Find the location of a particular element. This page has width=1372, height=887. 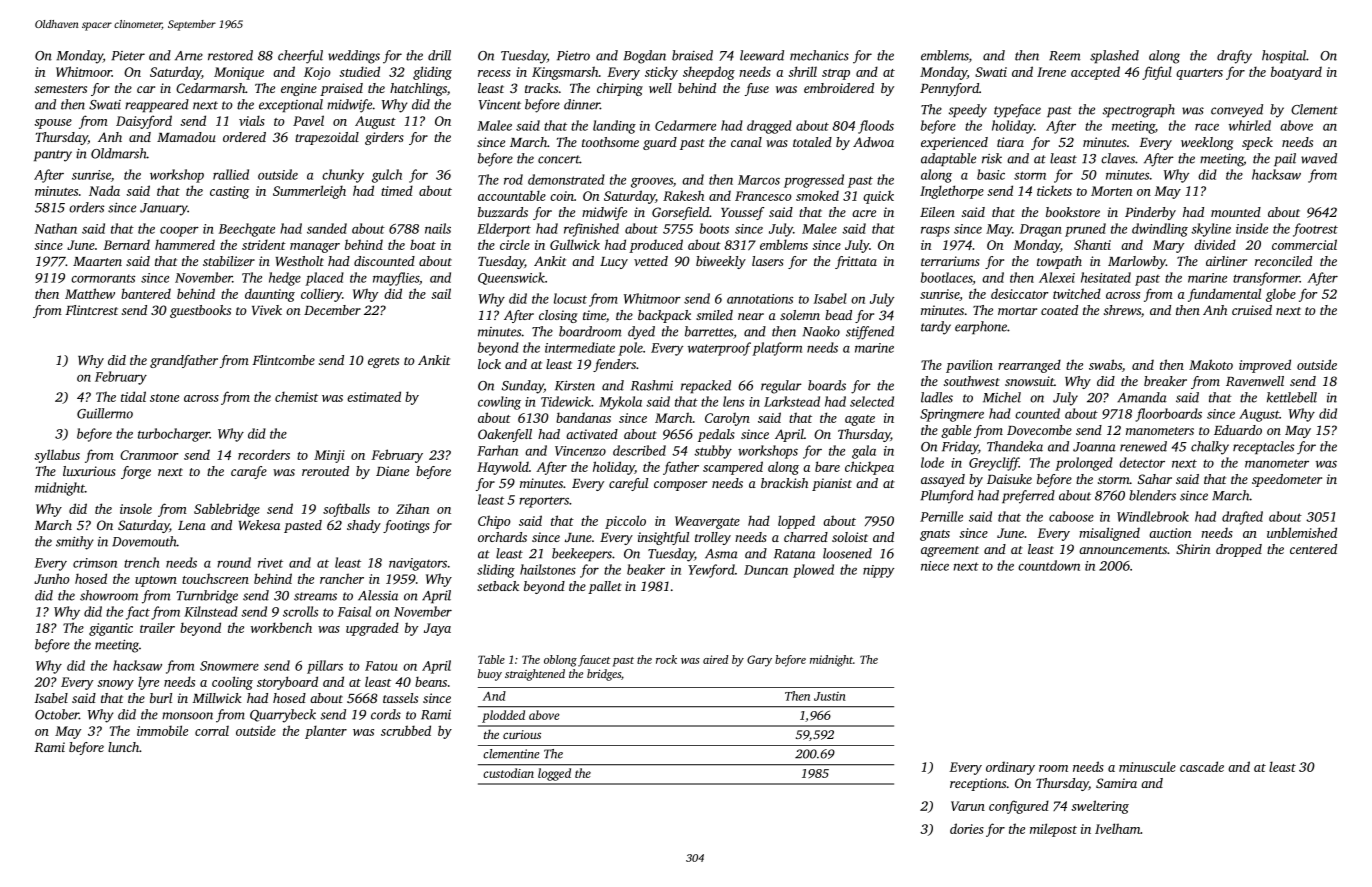

braised is located at coordinates (692, 55).
